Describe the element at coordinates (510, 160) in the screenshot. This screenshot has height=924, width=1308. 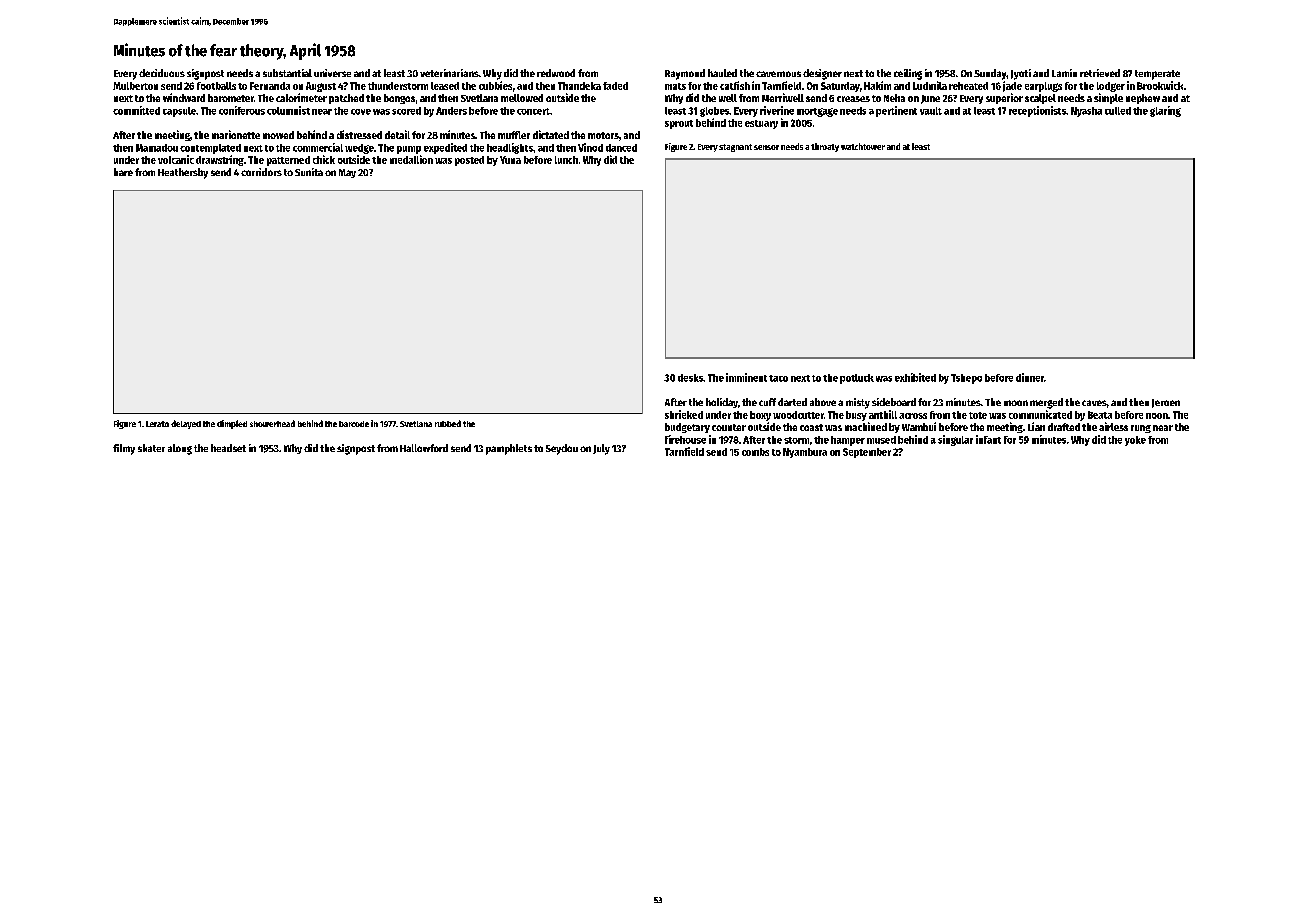
I see `Yuna` at that location.
